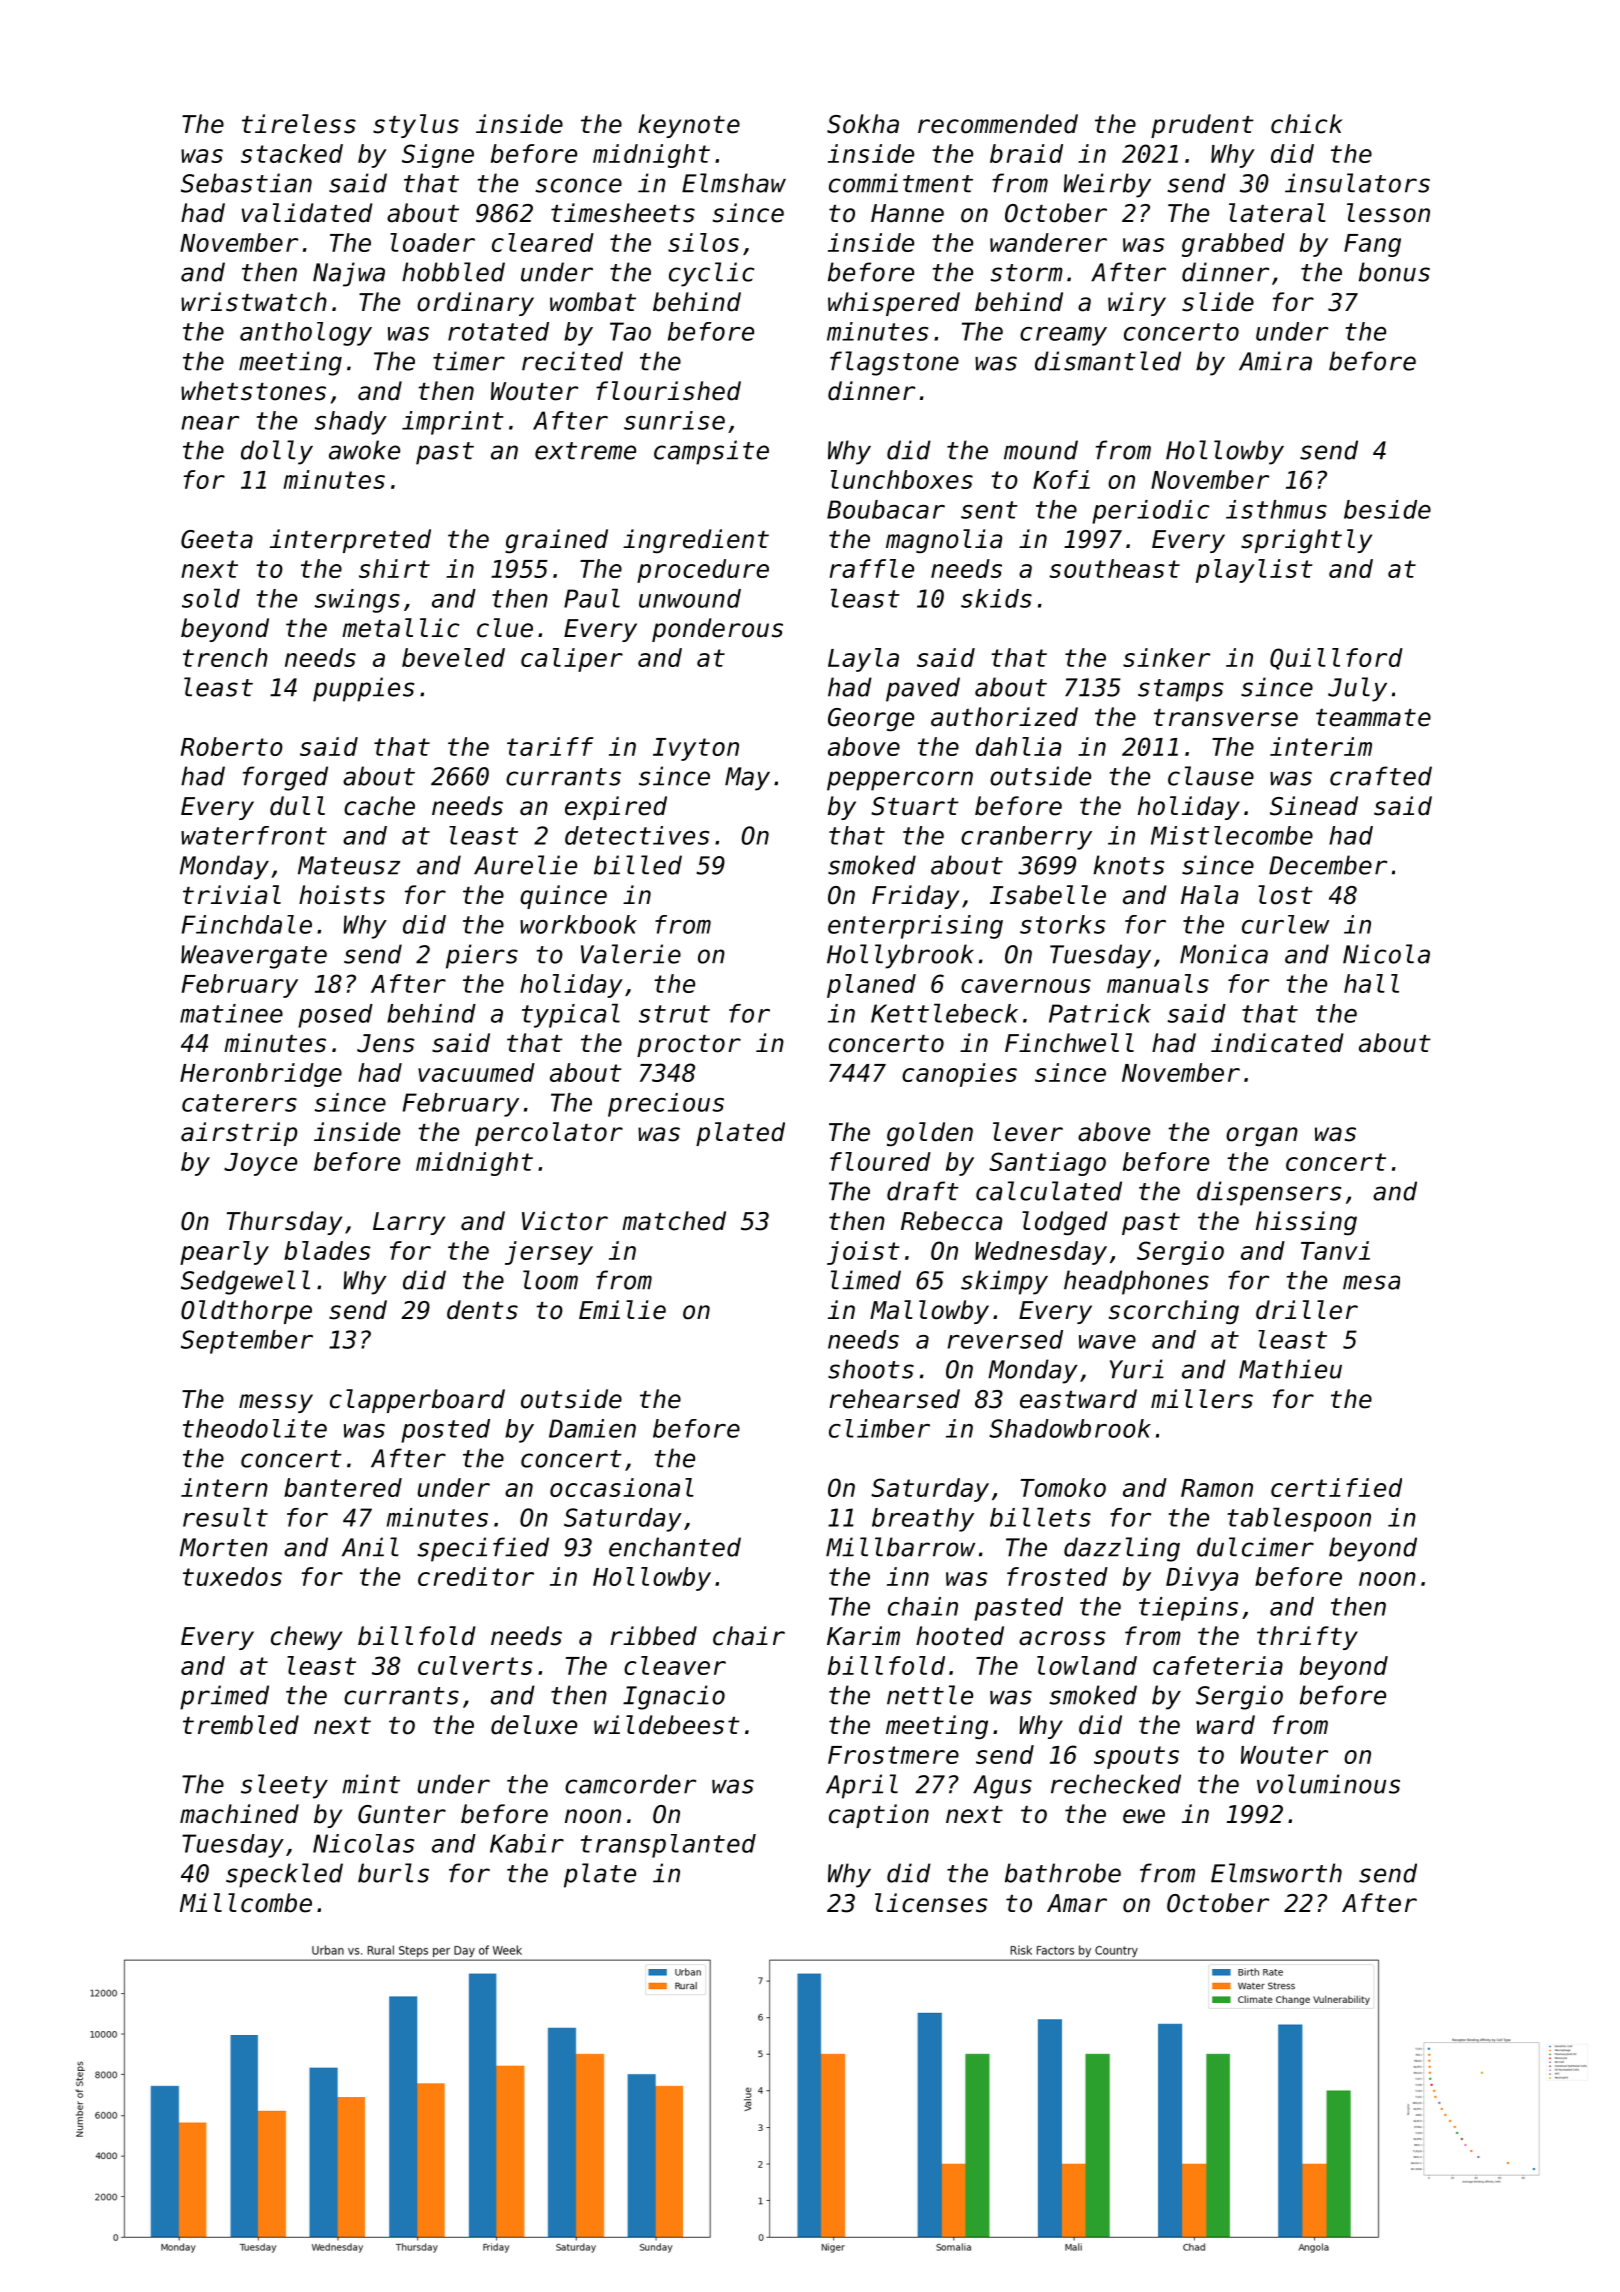  Describe the element at coordinates (1209, 895) in the page. I see `Hala` at that location.
